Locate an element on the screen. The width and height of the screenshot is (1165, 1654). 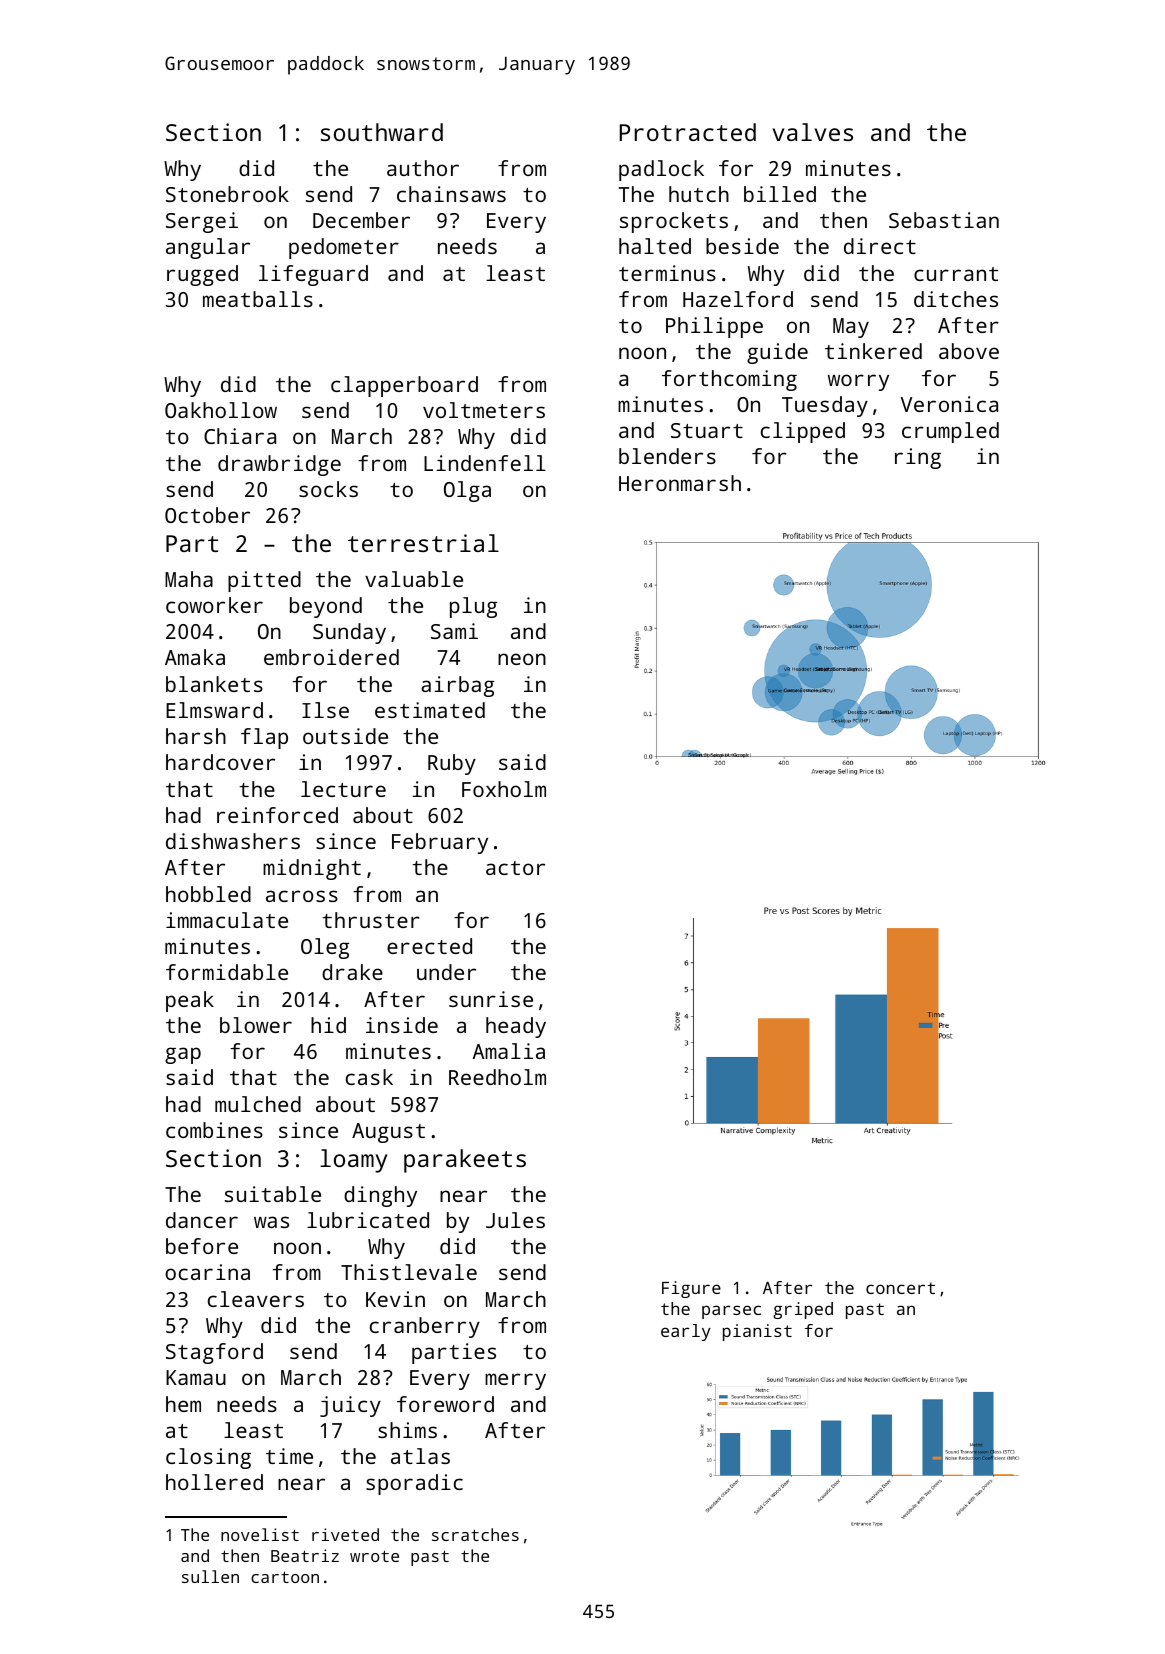
Heronmarsh is located at coordinates (680, 483).
